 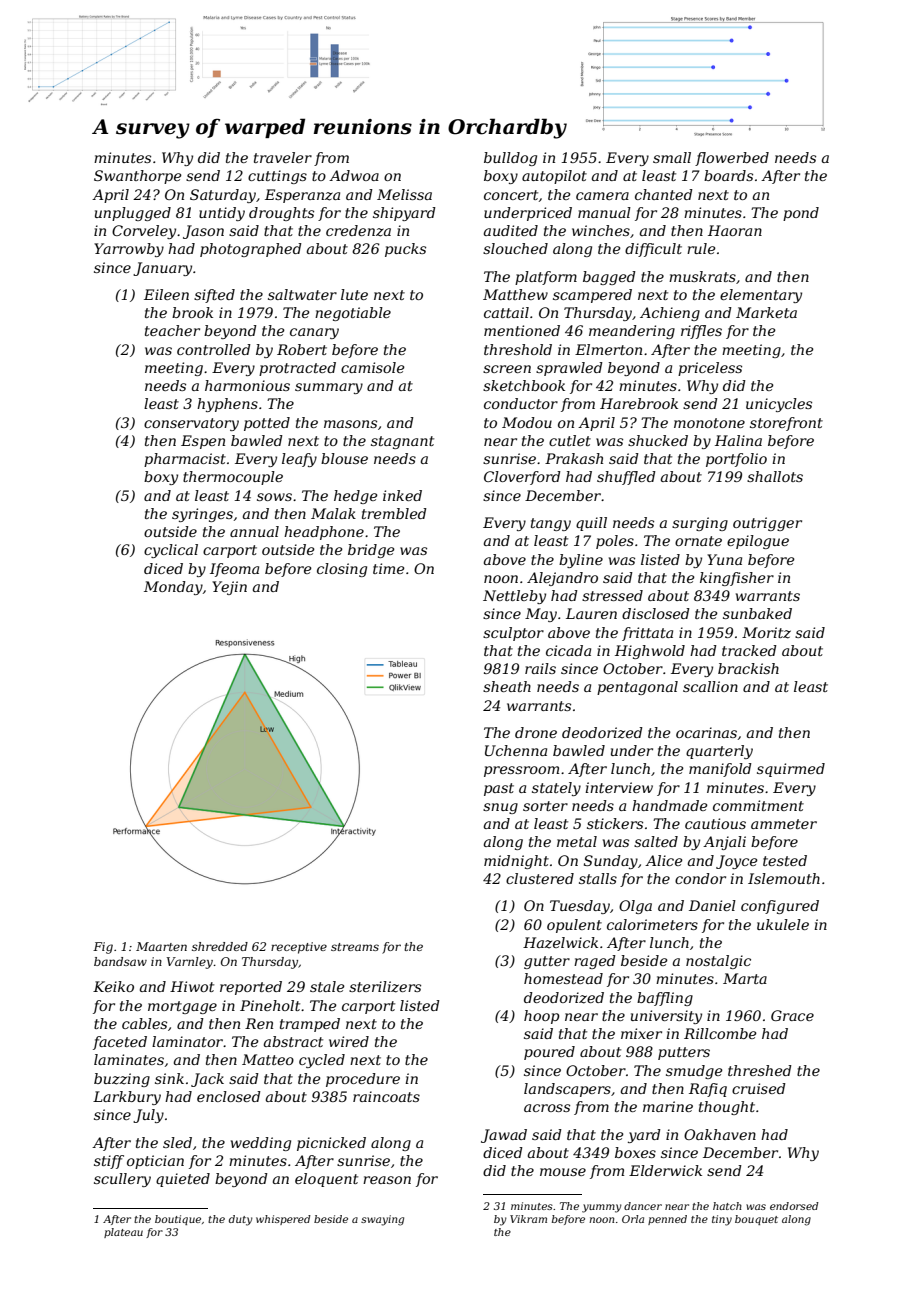 What do you see at coordinates (601, 230) in the screenshot?
I see `winches` at bounding box center [601, 230].
